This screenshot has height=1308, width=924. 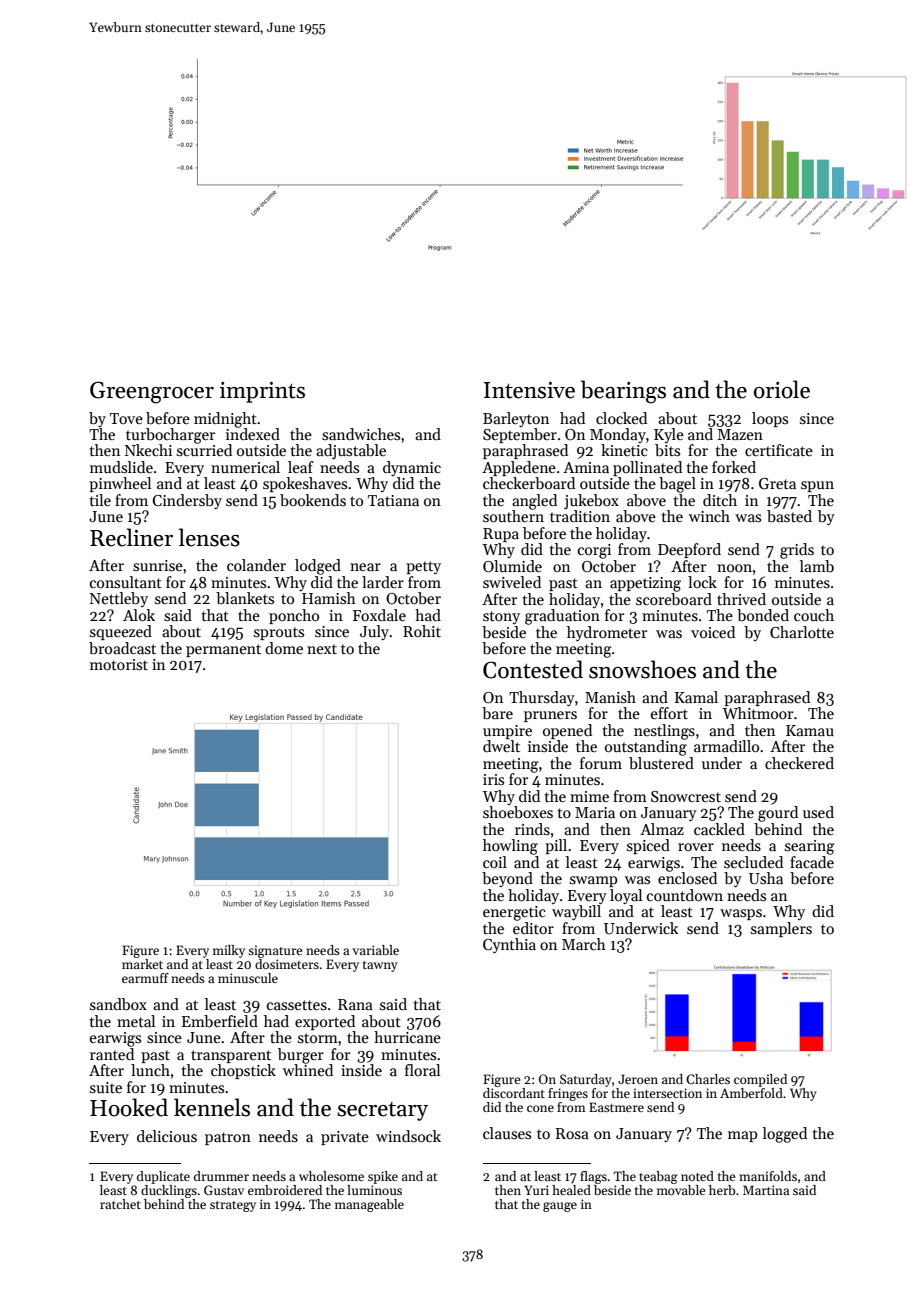 I want to click on ranted, so click(x=112, y=1054).
